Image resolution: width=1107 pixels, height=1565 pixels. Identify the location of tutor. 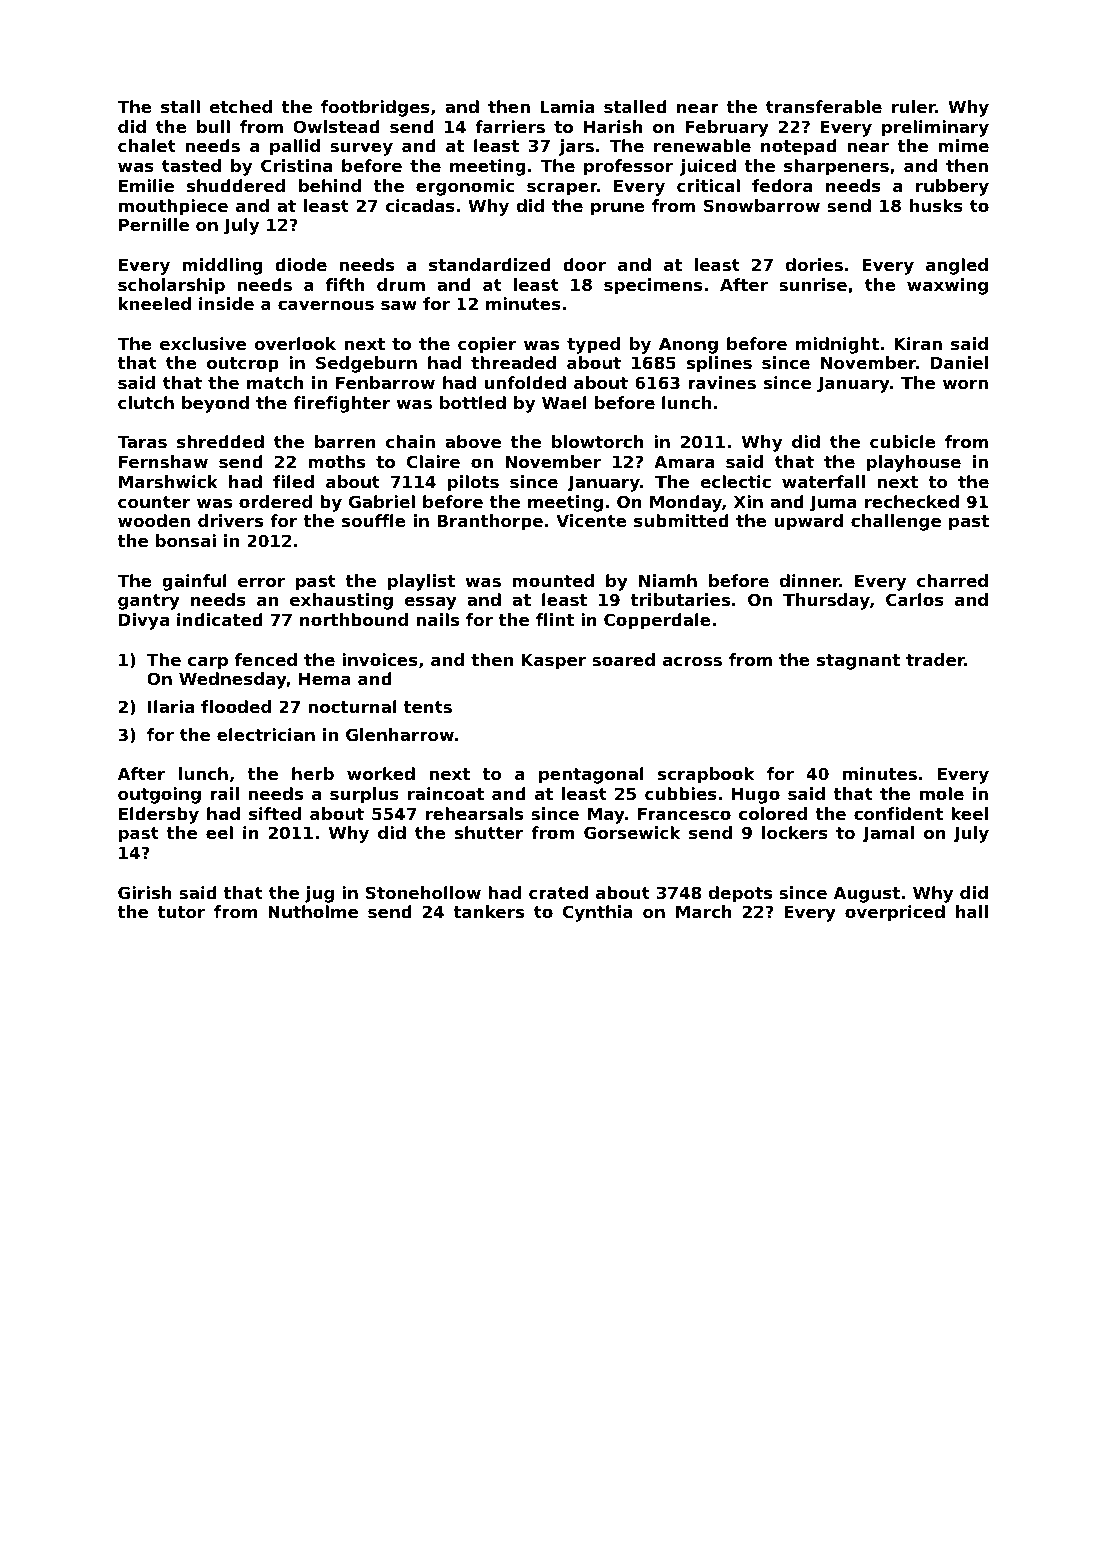
(181, 912).
